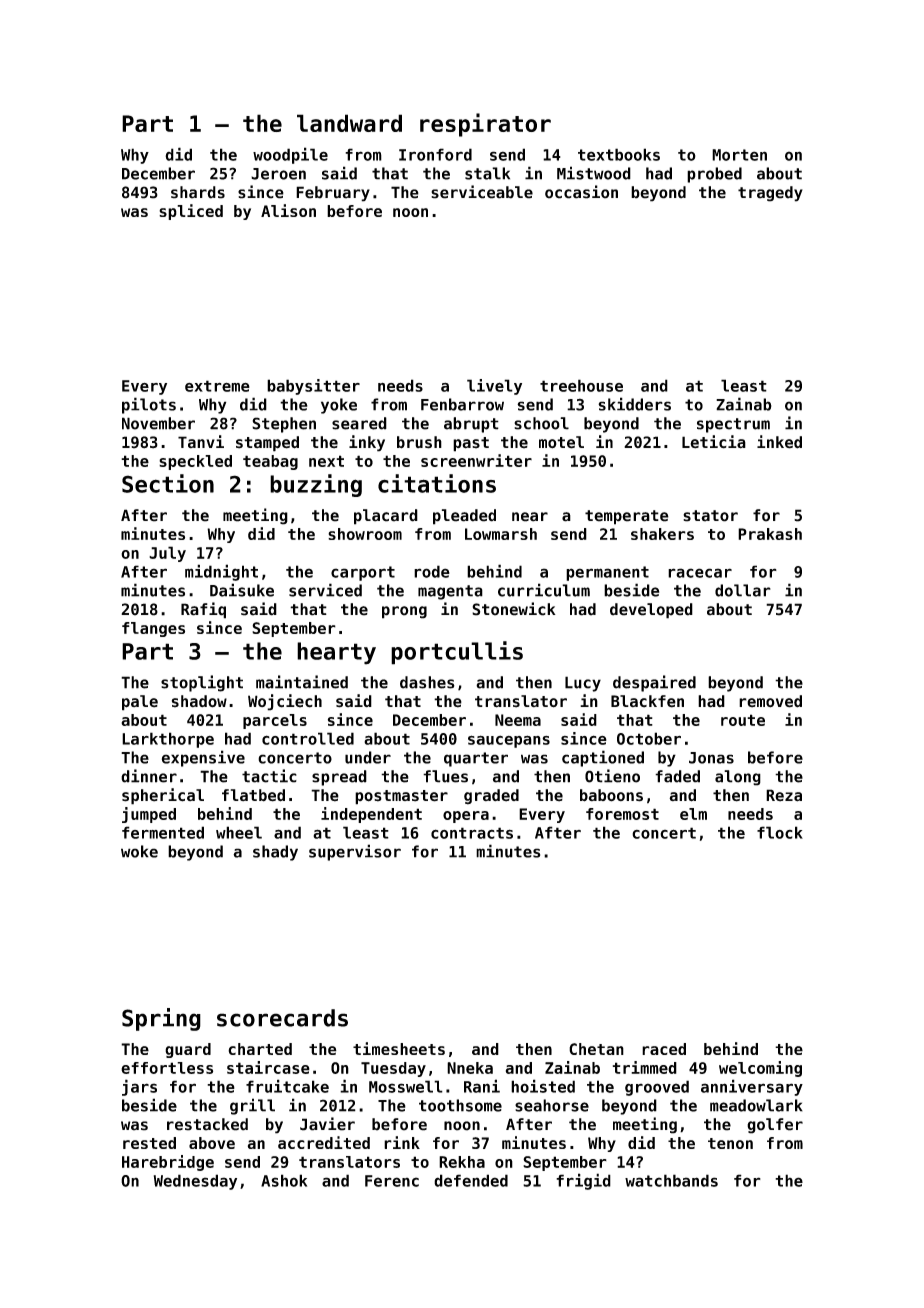 Image resolution: width=924 pixels, height=1308 pixels. I want to click on postmaster, so click(401, 797).
